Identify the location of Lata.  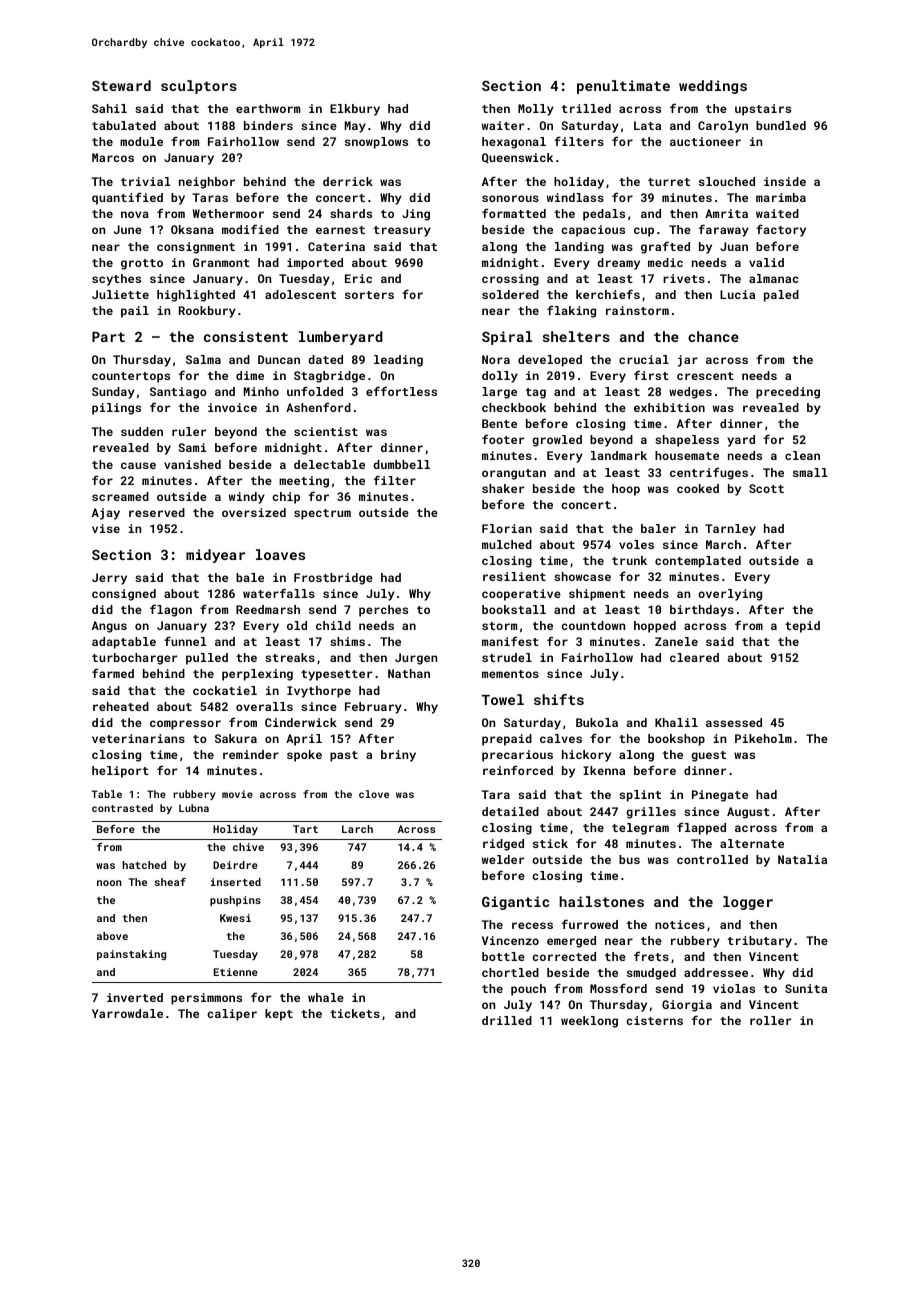
(647, 125).
